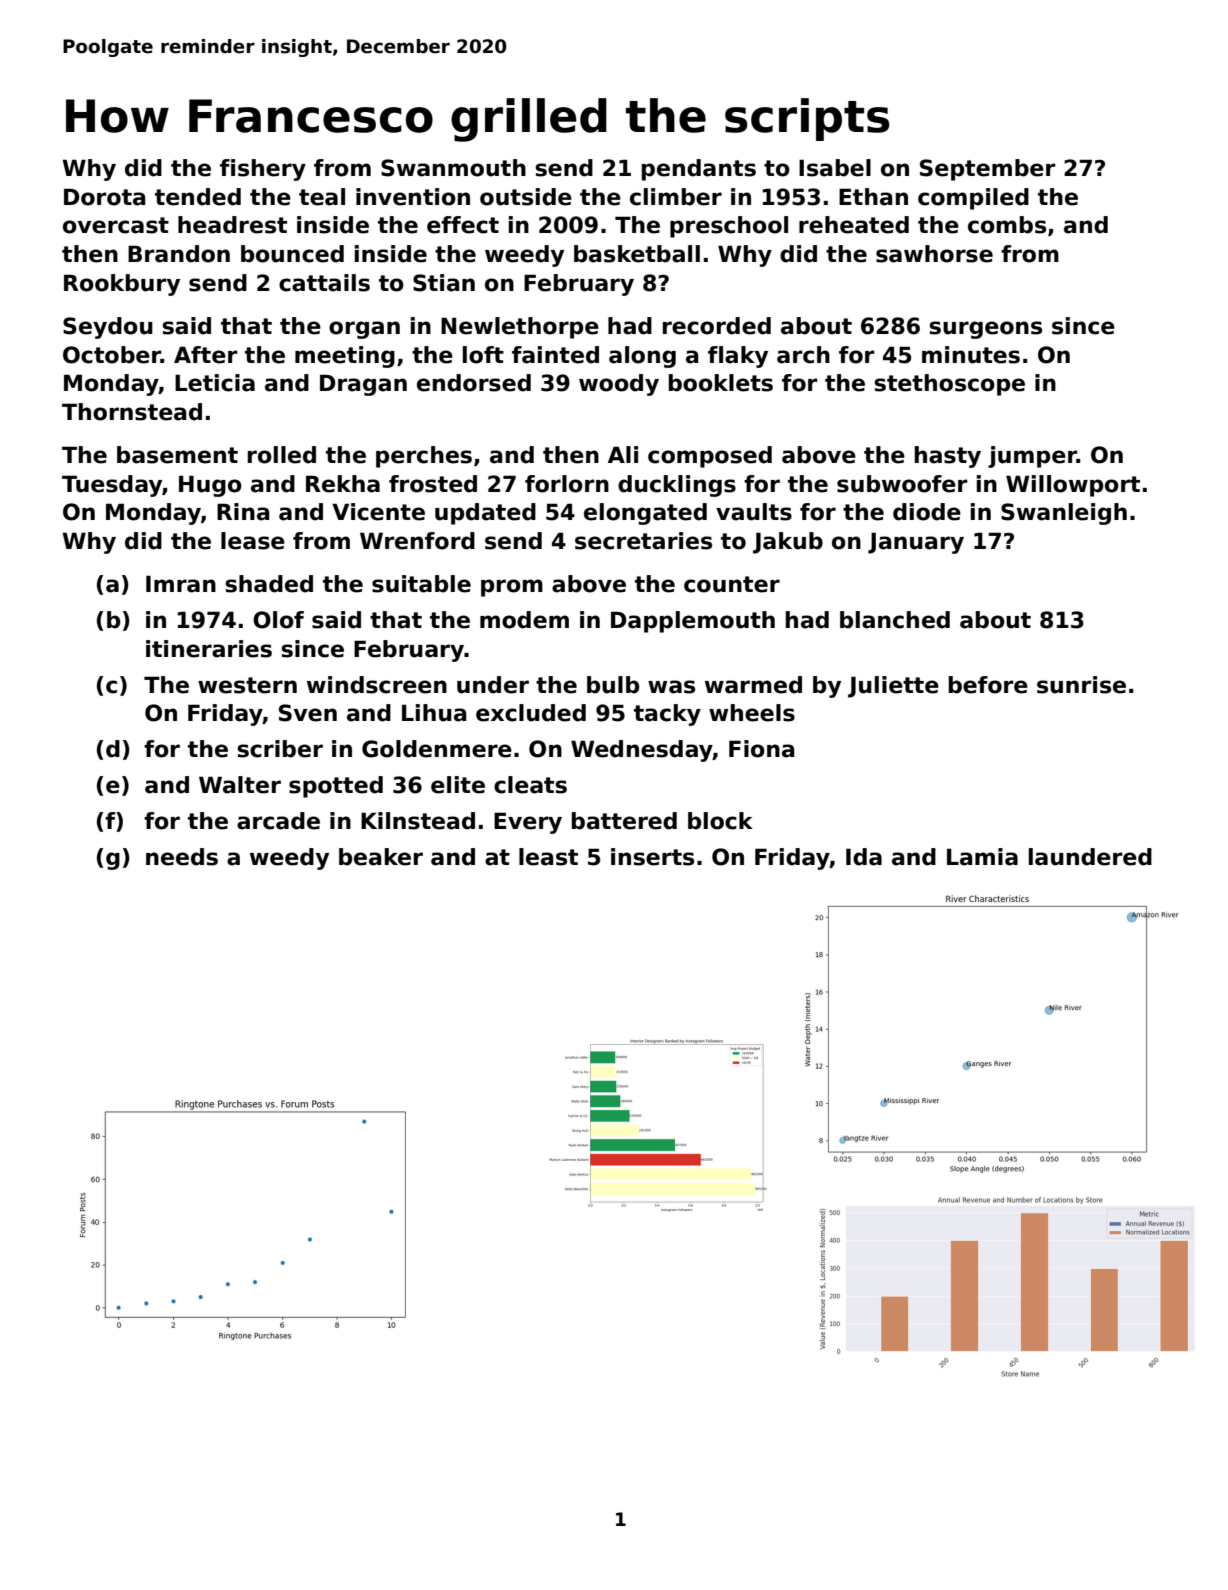 The image size is (1228, 1590). I want to click on Swanmouth, so click(453, 168).
